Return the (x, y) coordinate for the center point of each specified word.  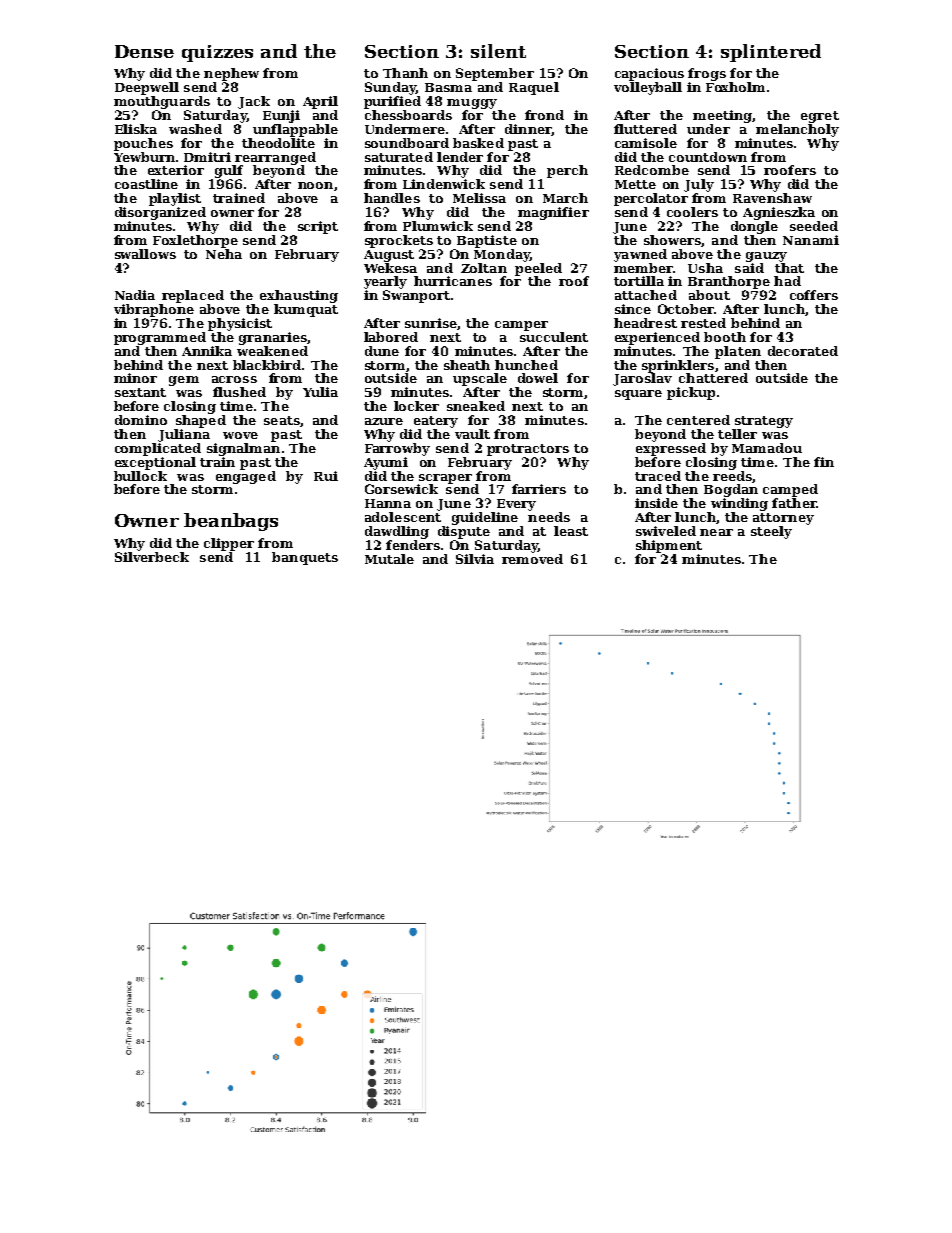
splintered (771, 53)
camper (521, 326)
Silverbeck (152, 557)
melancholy (797, 130)
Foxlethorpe (195, 241)
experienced (657, 338)
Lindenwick (444, 184)
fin (824, 462)
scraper (445, 479)
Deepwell (147, 88)
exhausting (299, 296)
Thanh (405, 73)
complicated (158, 449)
